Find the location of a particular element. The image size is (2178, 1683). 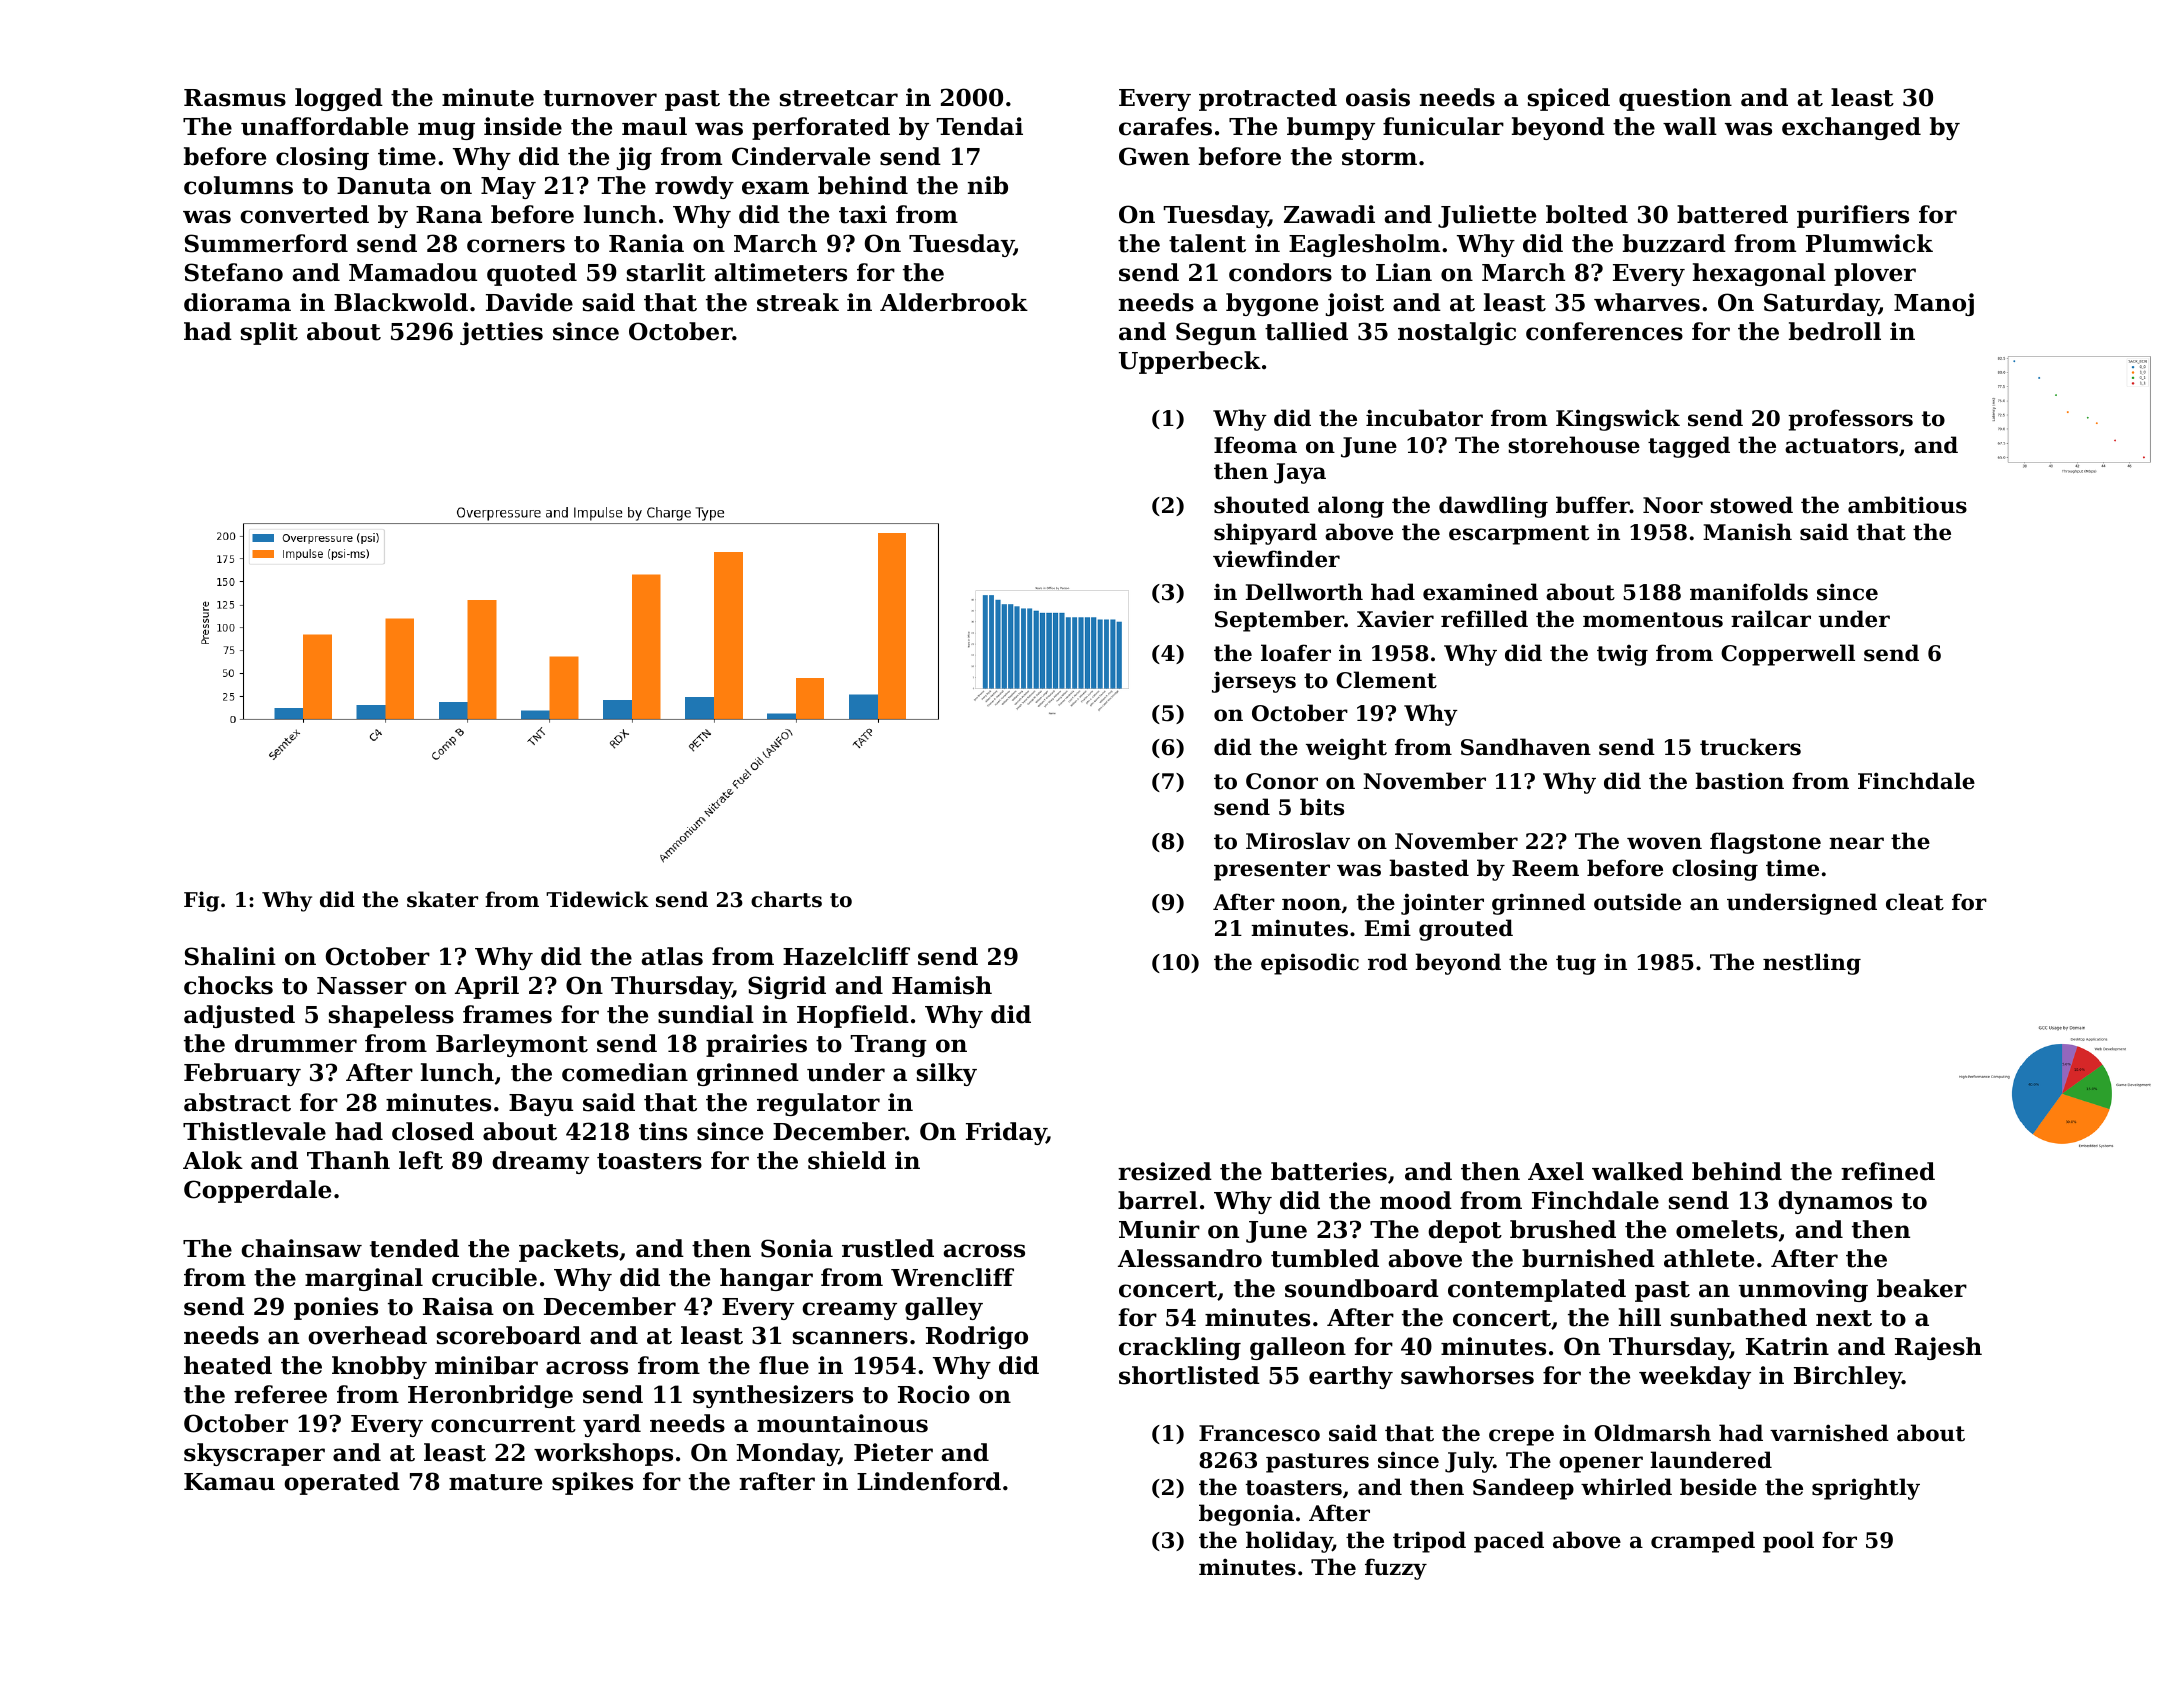

viewfinder is located at coordinates (1276, 559).
